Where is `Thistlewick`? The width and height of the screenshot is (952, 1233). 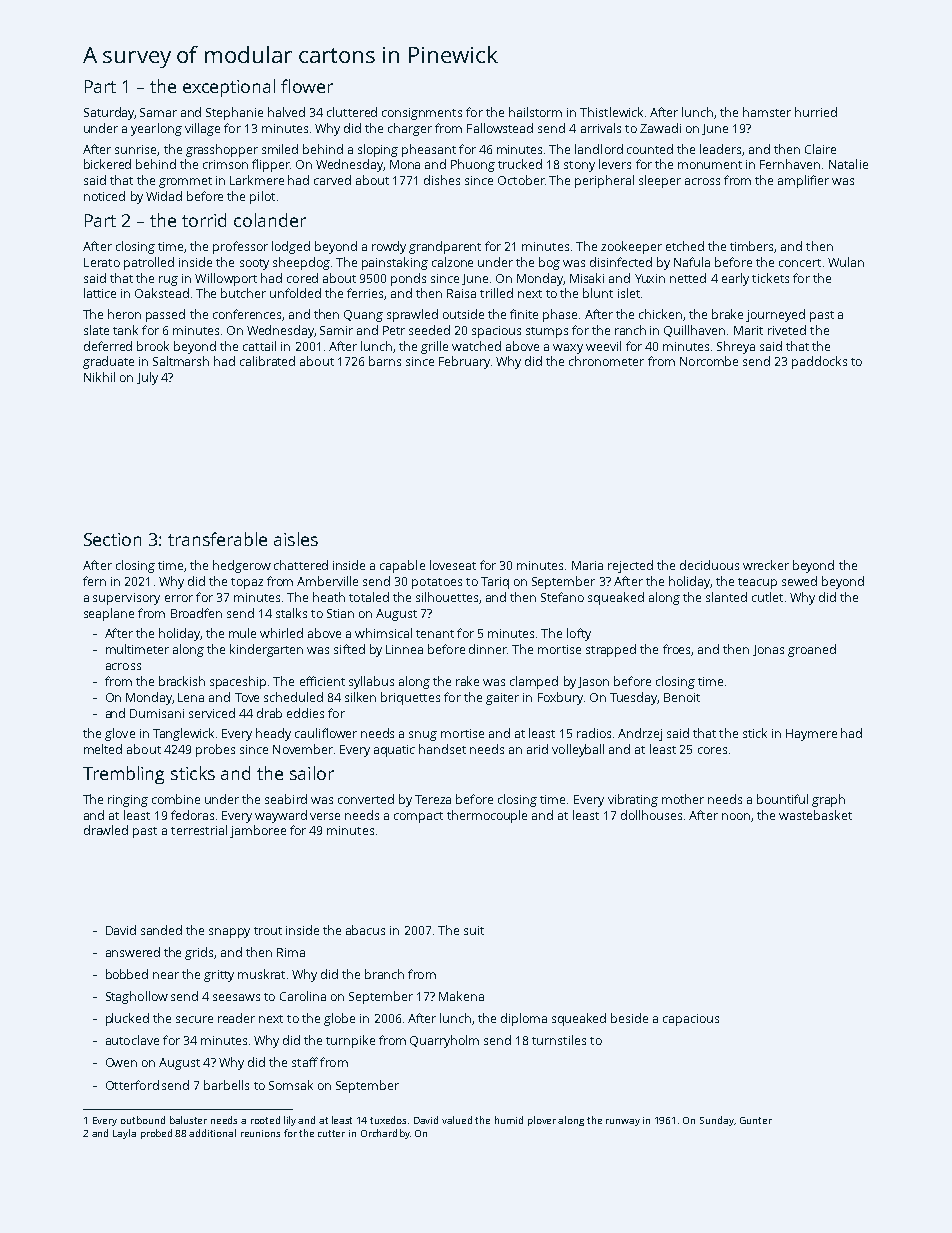
Thistlewick is located at coordinates (611, 112).
